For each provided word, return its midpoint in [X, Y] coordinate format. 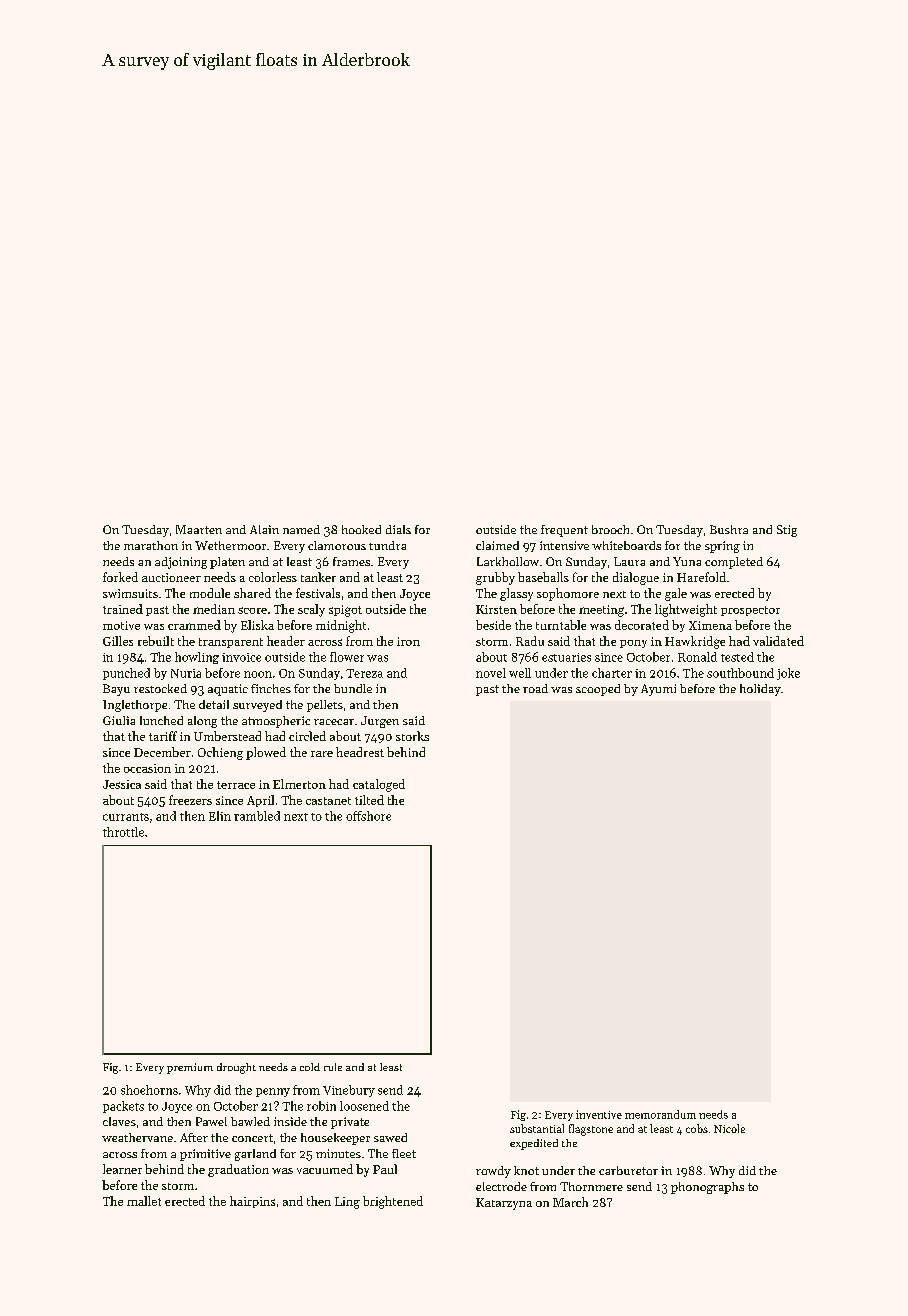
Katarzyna [504, 1204]
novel [491, 673]
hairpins [252, 1202]
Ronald [697, 657]
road [535, 688]
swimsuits [130, 593]
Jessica [122, 784]
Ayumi [658, 690]
